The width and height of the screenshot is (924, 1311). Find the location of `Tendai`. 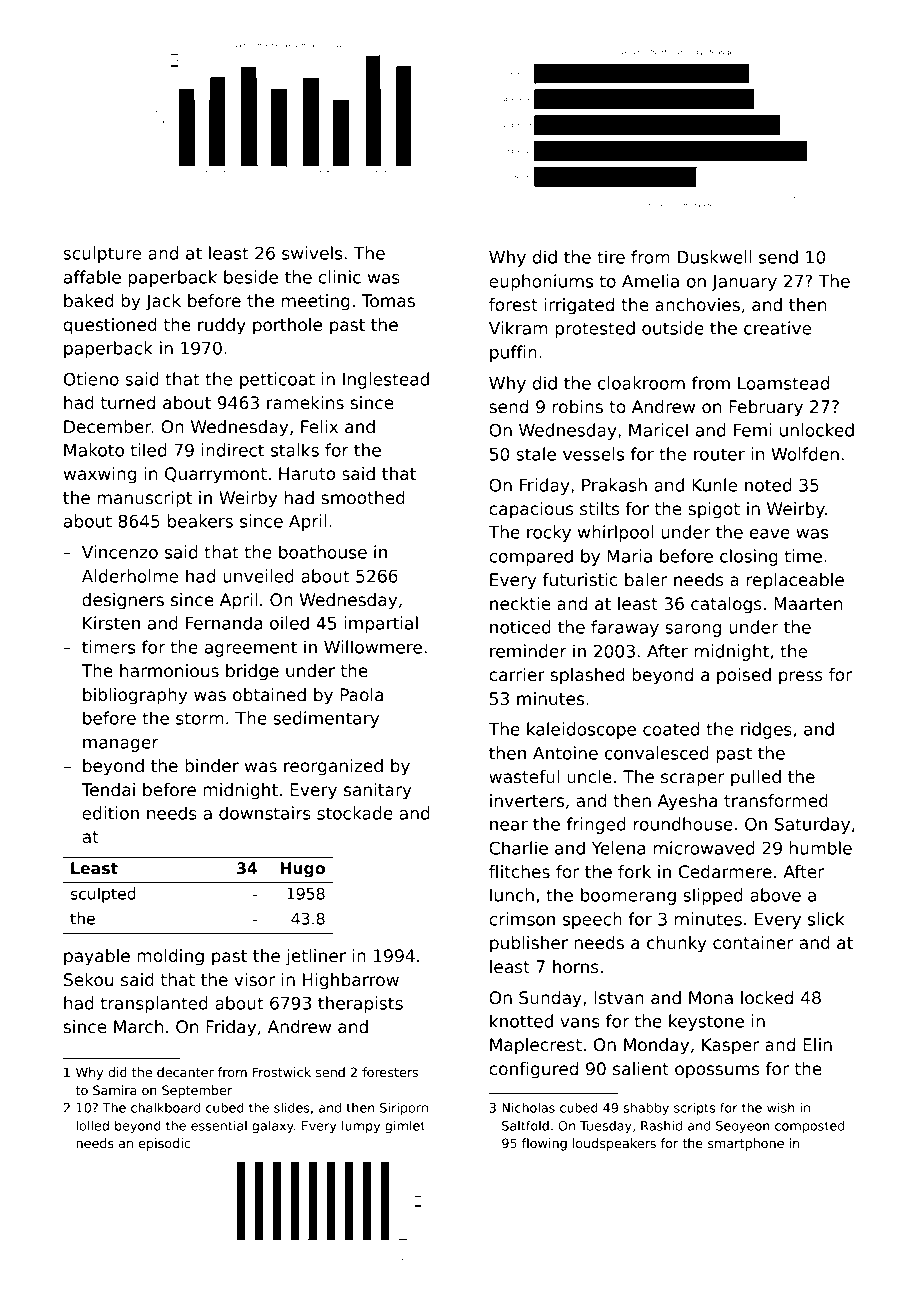

Tendai is located at coordinates (108, 790).
